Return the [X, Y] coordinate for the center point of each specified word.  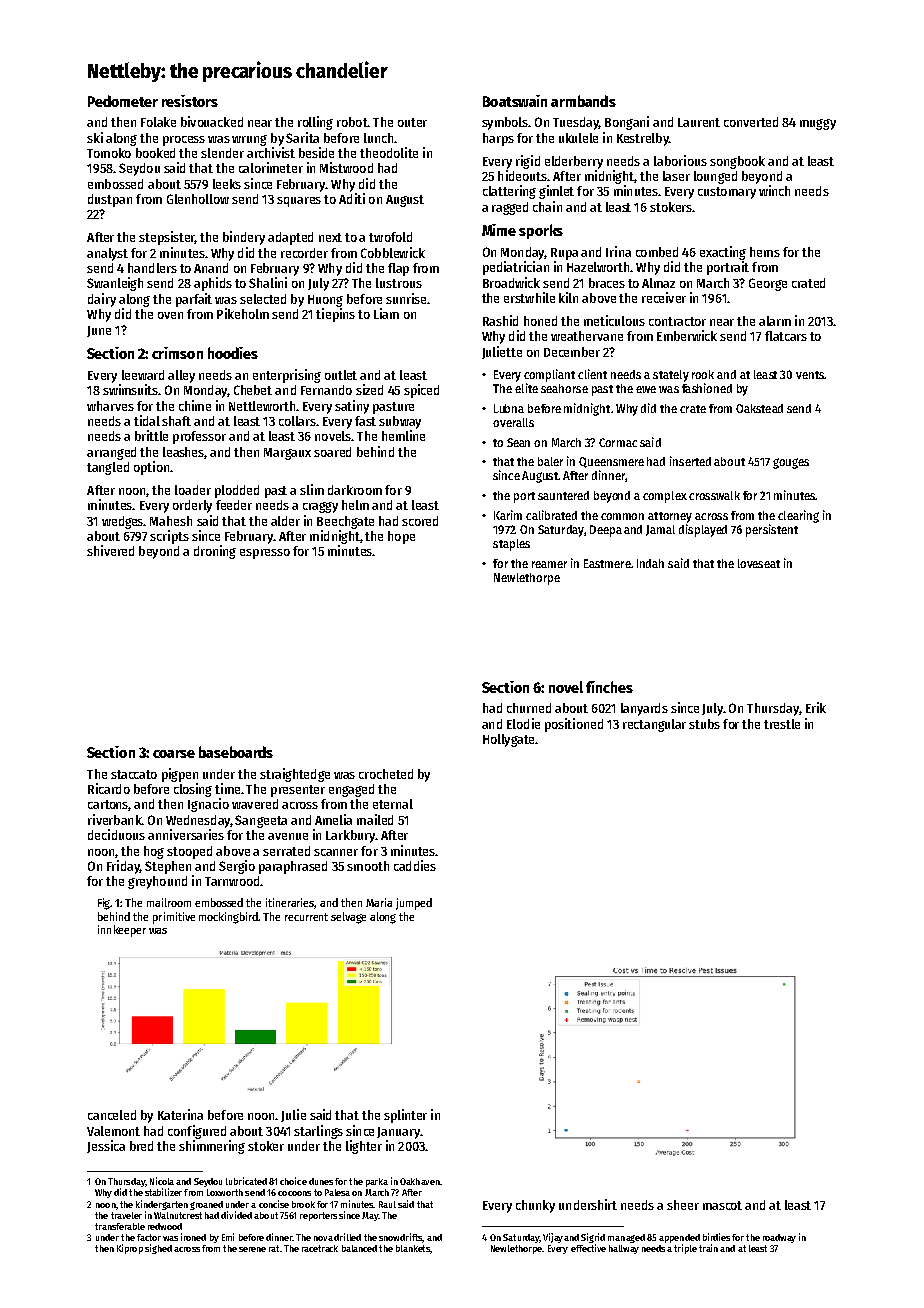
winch [774, 190]
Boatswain [515, 101]
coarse [174, 754]
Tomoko [109, 153]
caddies [415, 865]
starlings [318, 1132]
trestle [782, 724]
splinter [405, 1116]
